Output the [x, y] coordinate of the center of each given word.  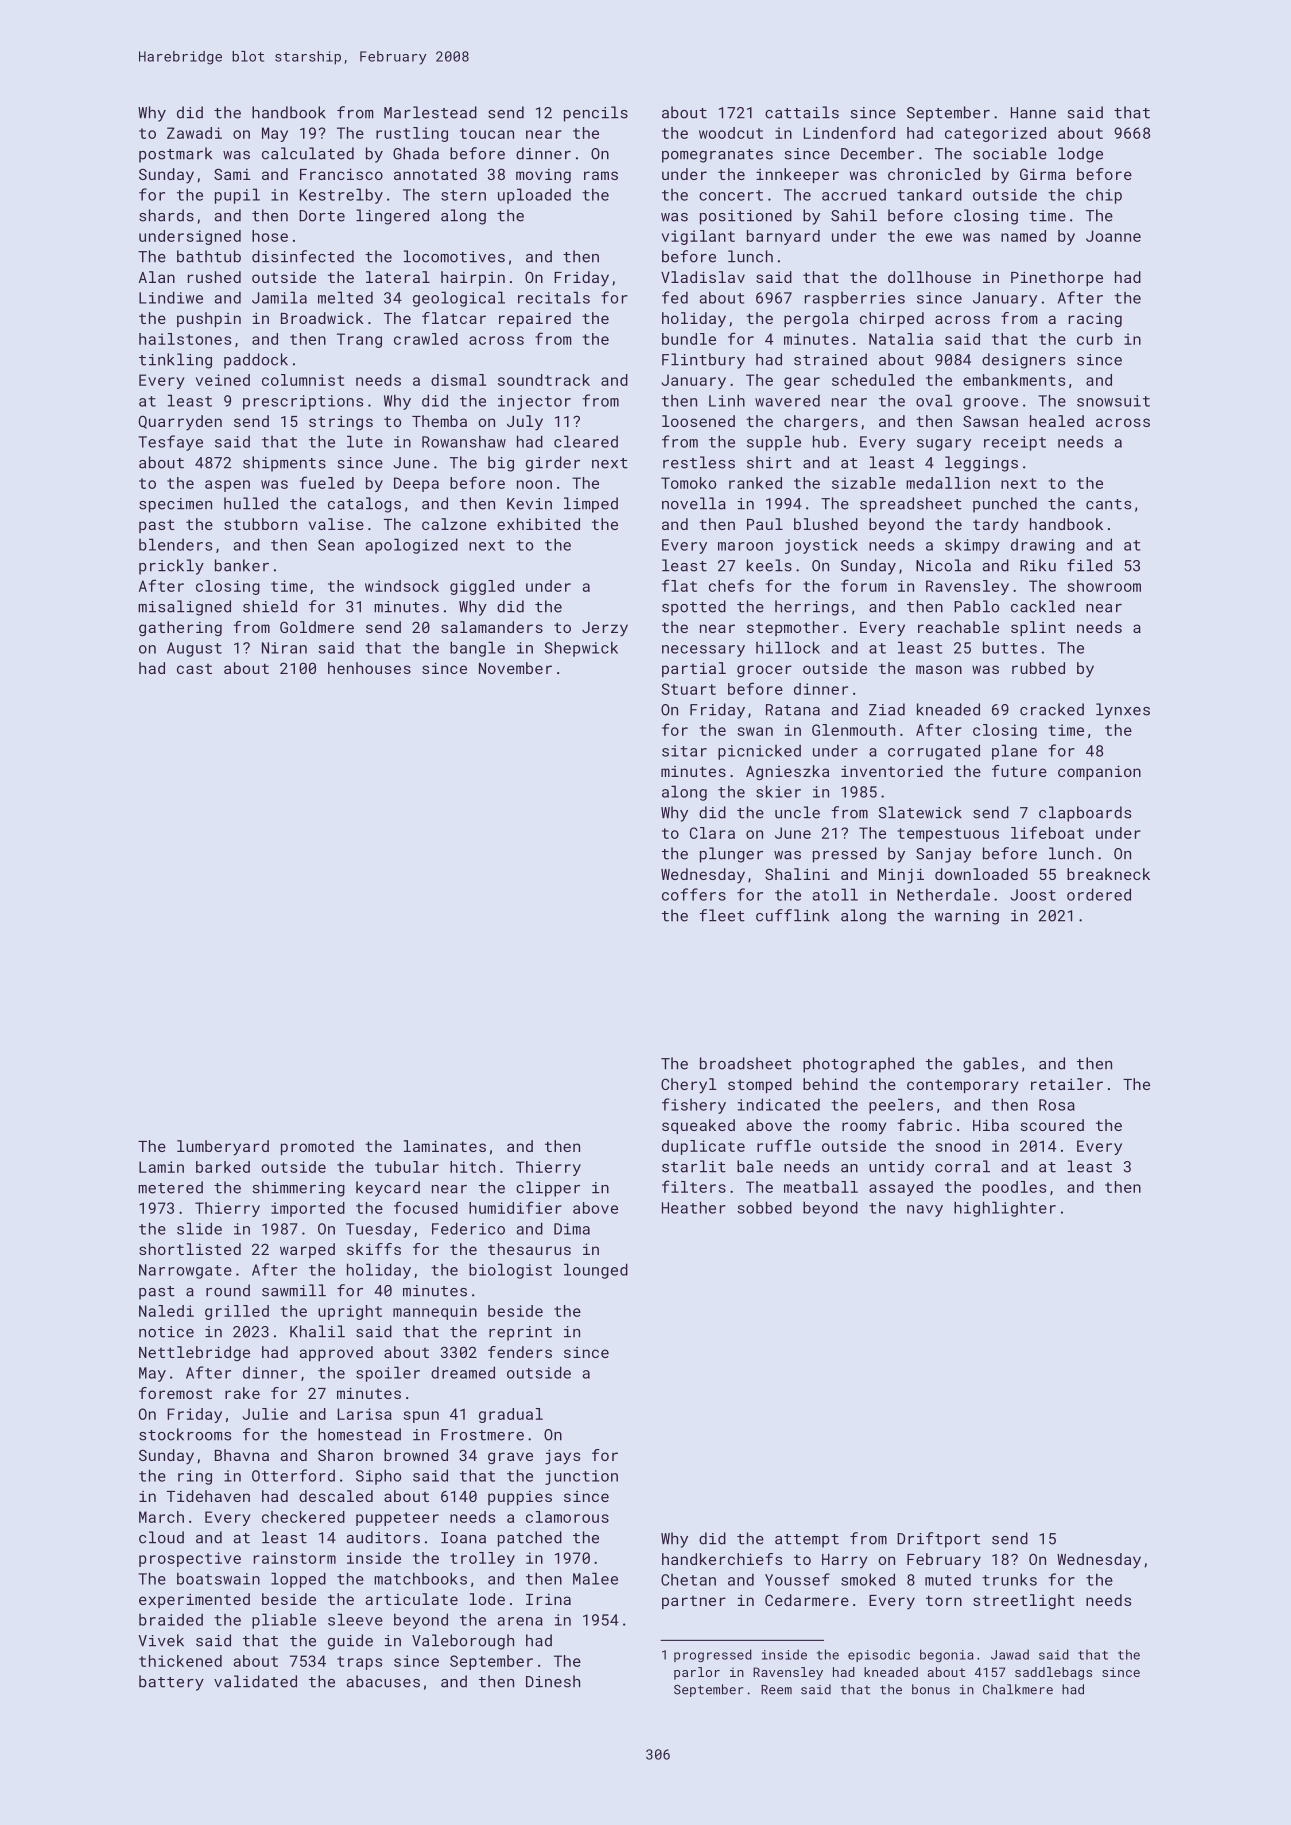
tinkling [175, 361]
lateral [398, 277]
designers [1023, 361]
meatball [821, 1187]
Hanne [1033, 113]
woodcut [731, 133]
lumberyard [223, 1148]
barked [223, 1167]
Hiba [991, 1125]
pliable [284, 1621]
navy [925, 1211]
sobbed [764, 1207]
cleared [586, 441]
